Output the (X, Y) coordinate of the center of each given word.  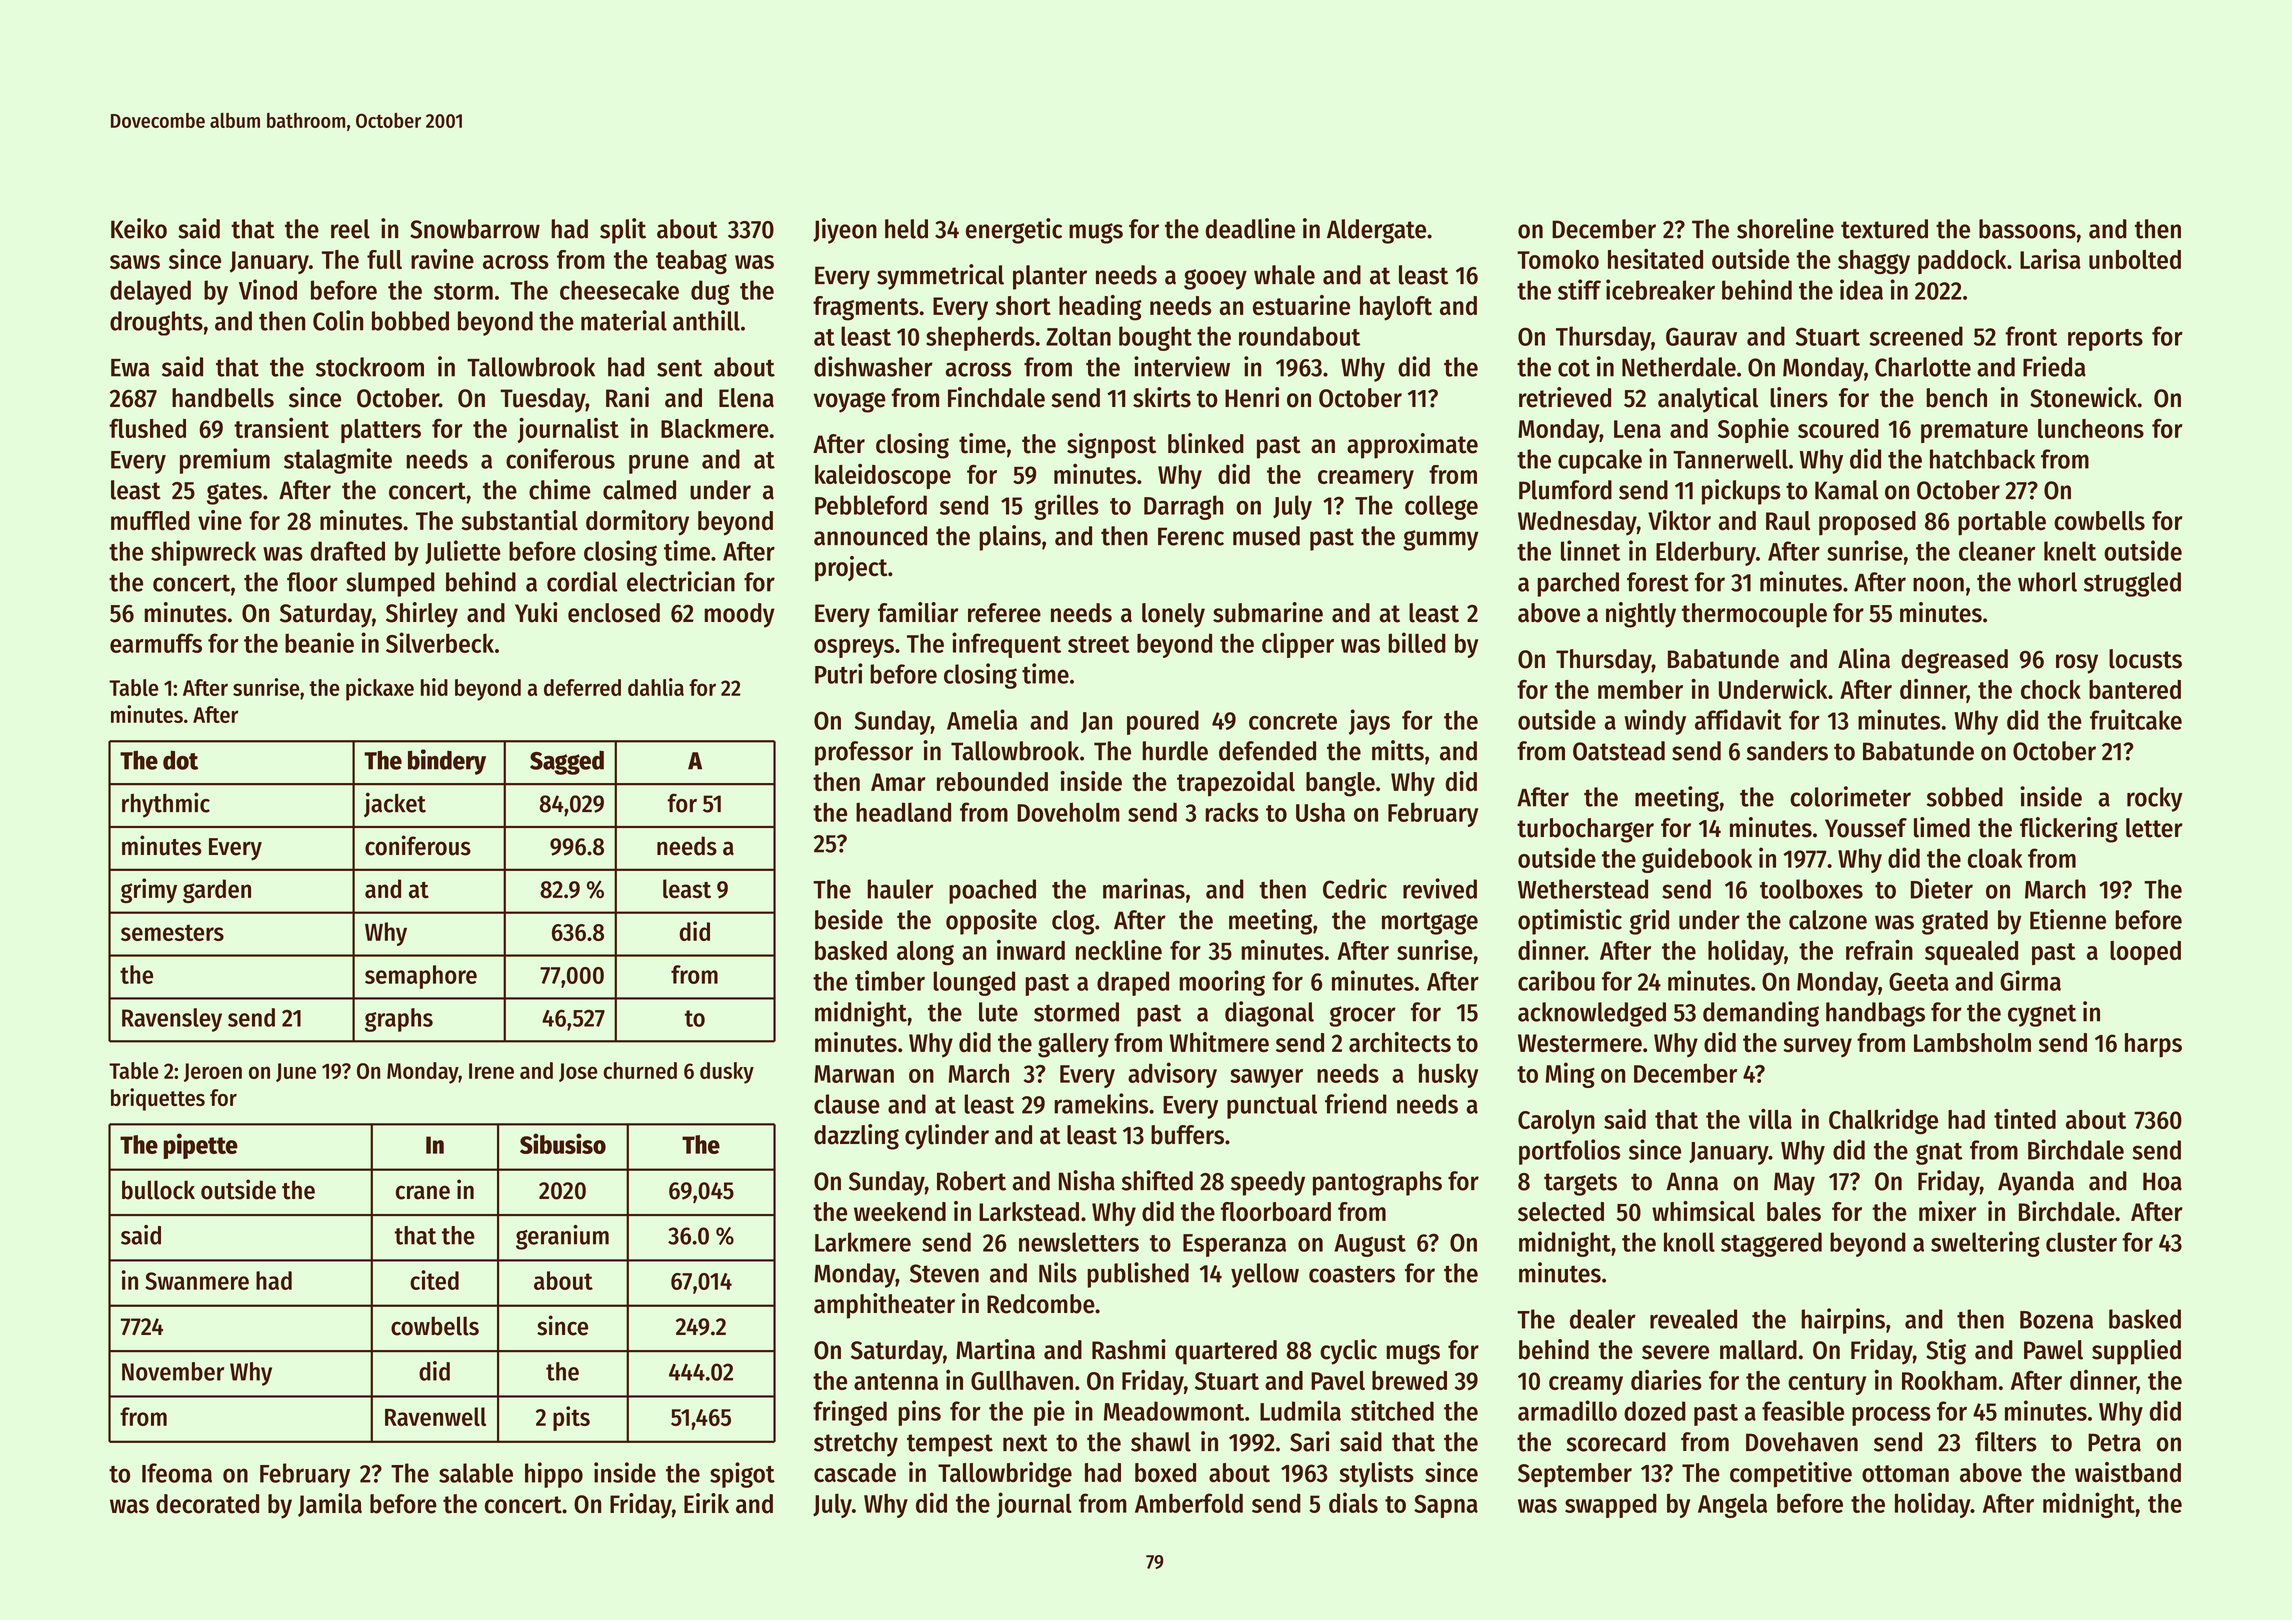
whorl (2047, 582)
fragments (866, 308)
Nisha (1087, 1180)
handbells (223, 398)
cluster (2081, 1242)
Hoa (2162, 1181)
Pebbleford (871, 505)
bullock (158, 1190)
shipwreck (203, 553)
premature (1974, 432)
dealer (1603, 1319)
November (173, 1371)
